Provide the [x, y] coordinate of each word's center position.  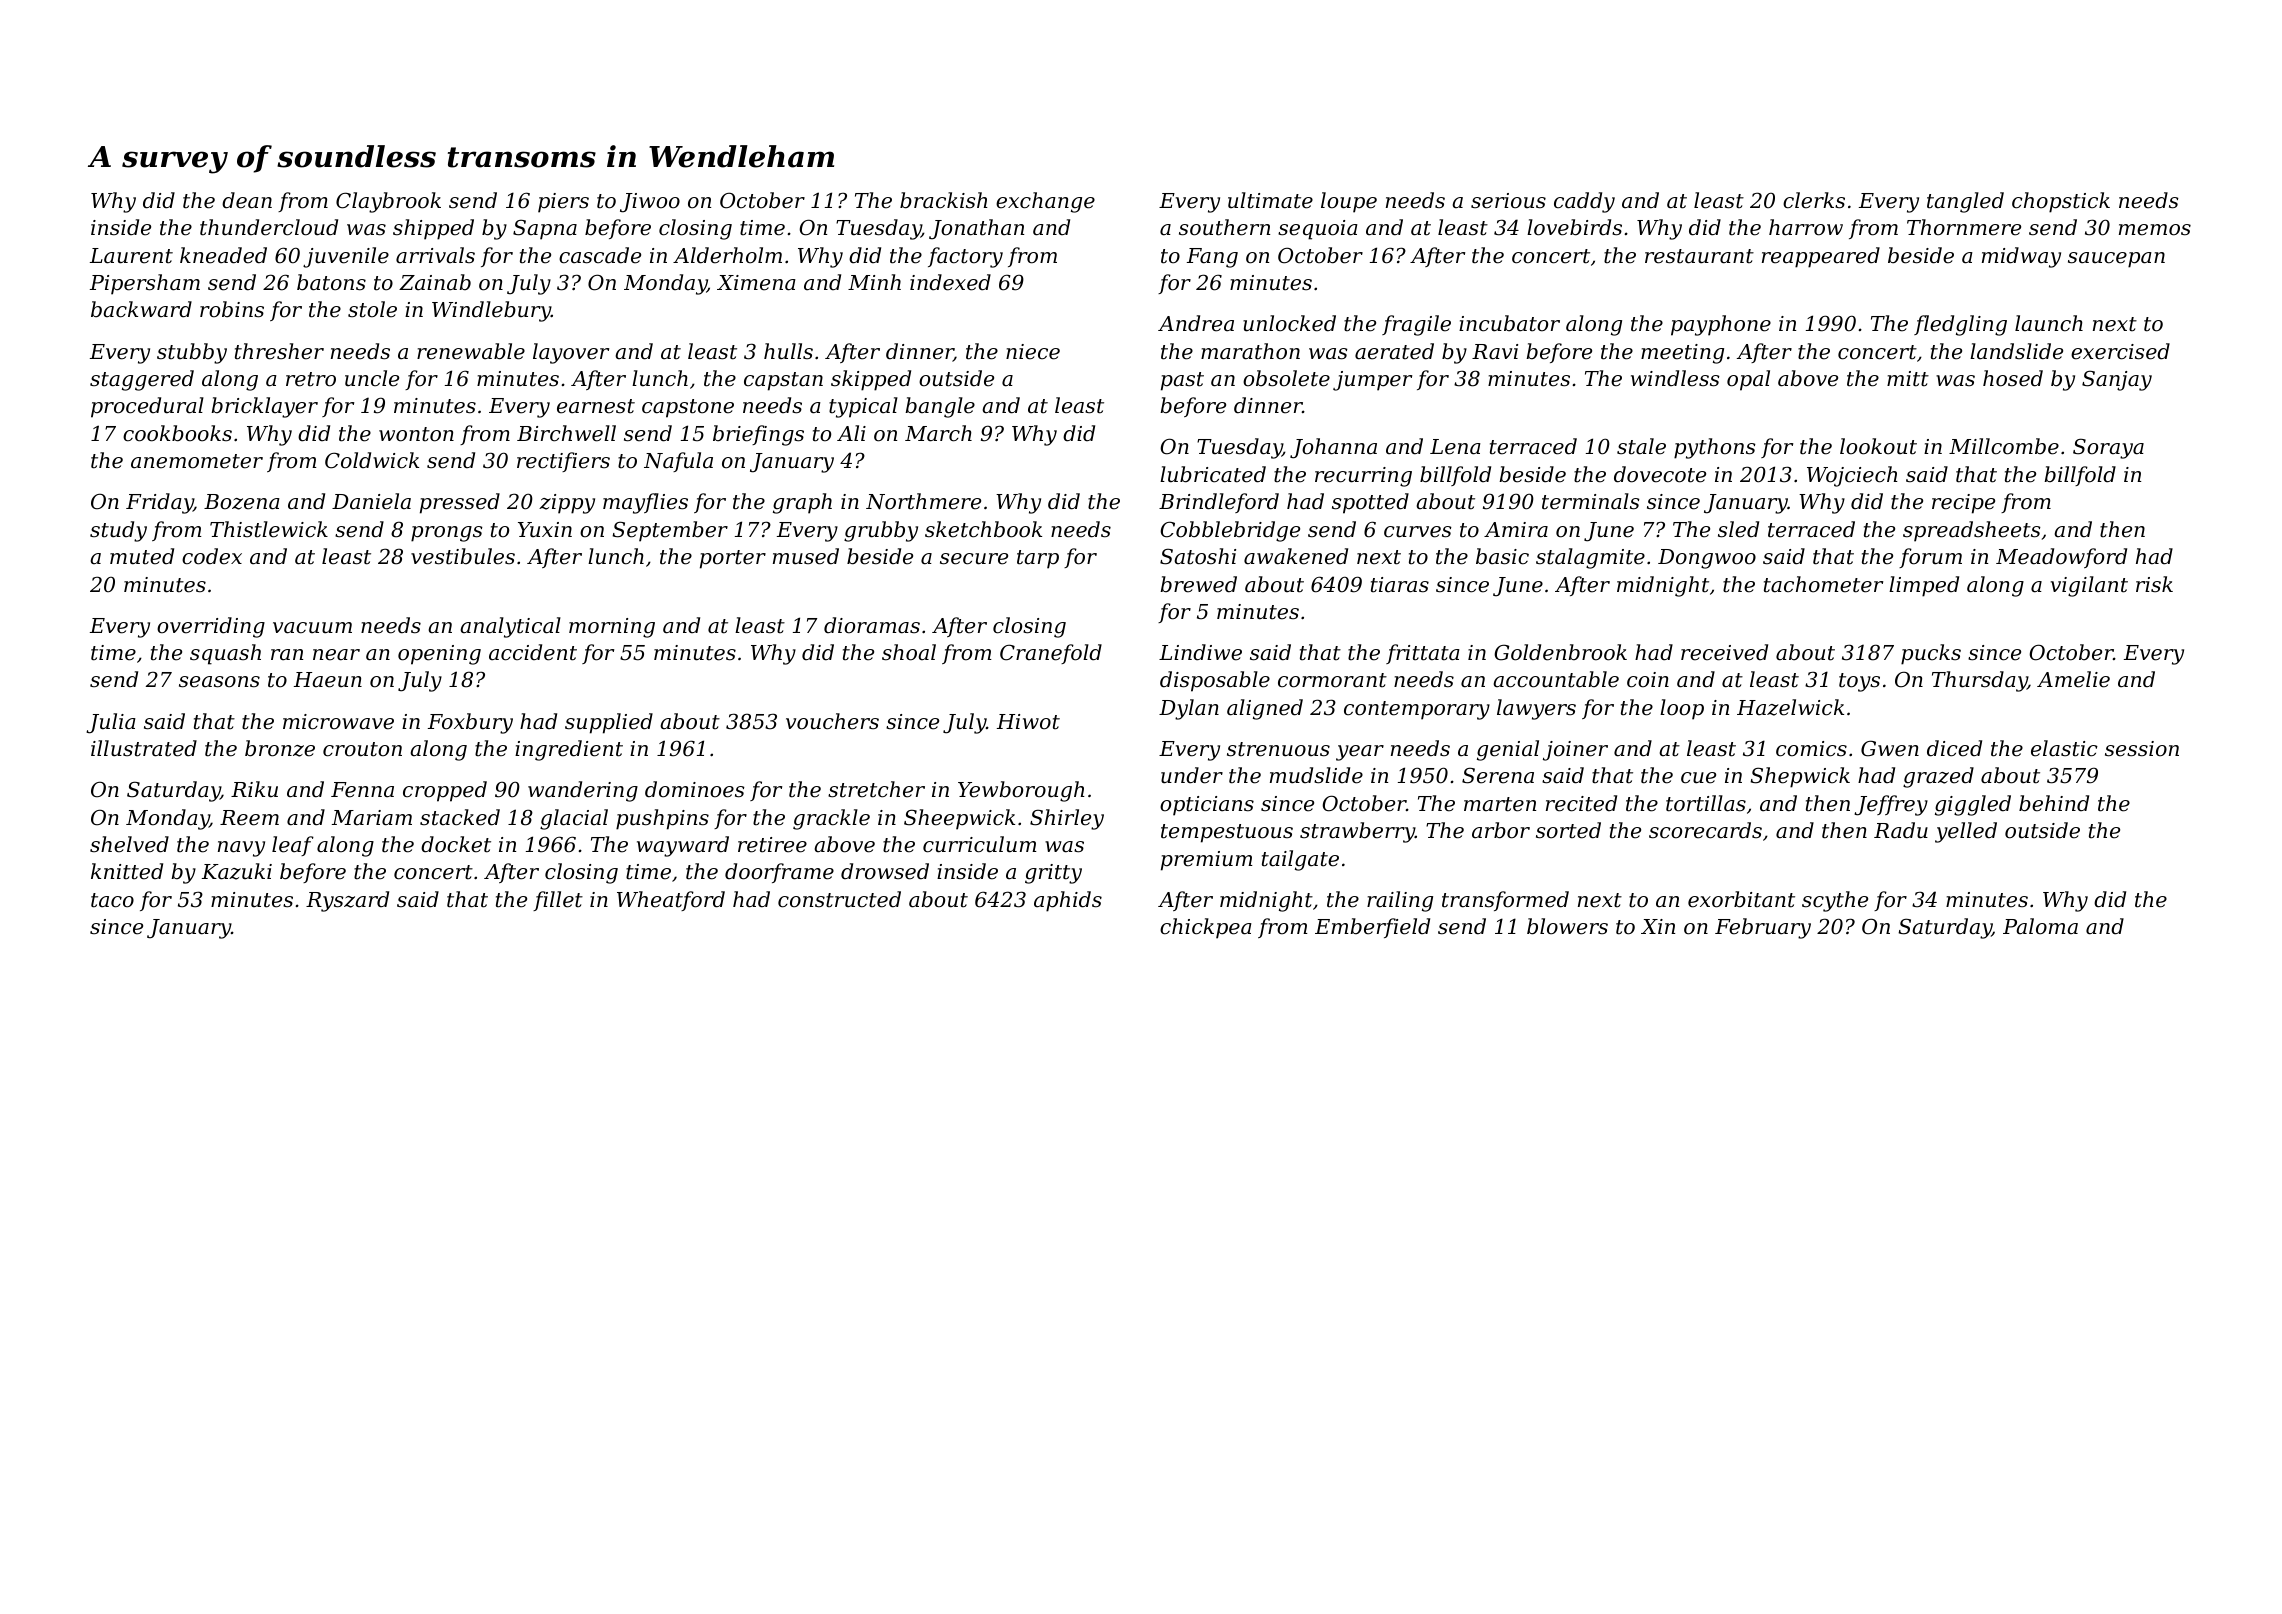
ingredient [569, 750]
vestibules [463, 556]
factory [965, 257]
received [1724, 652]
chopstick [2061, 202]
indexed [950, 282]
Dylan [1189, 709]
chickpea [1206, 928]
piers [563, 203]
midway [2021, 257]
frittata [1423, 654]
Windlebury [491, 311]
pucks [1931, 654]
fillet [558, 901]
